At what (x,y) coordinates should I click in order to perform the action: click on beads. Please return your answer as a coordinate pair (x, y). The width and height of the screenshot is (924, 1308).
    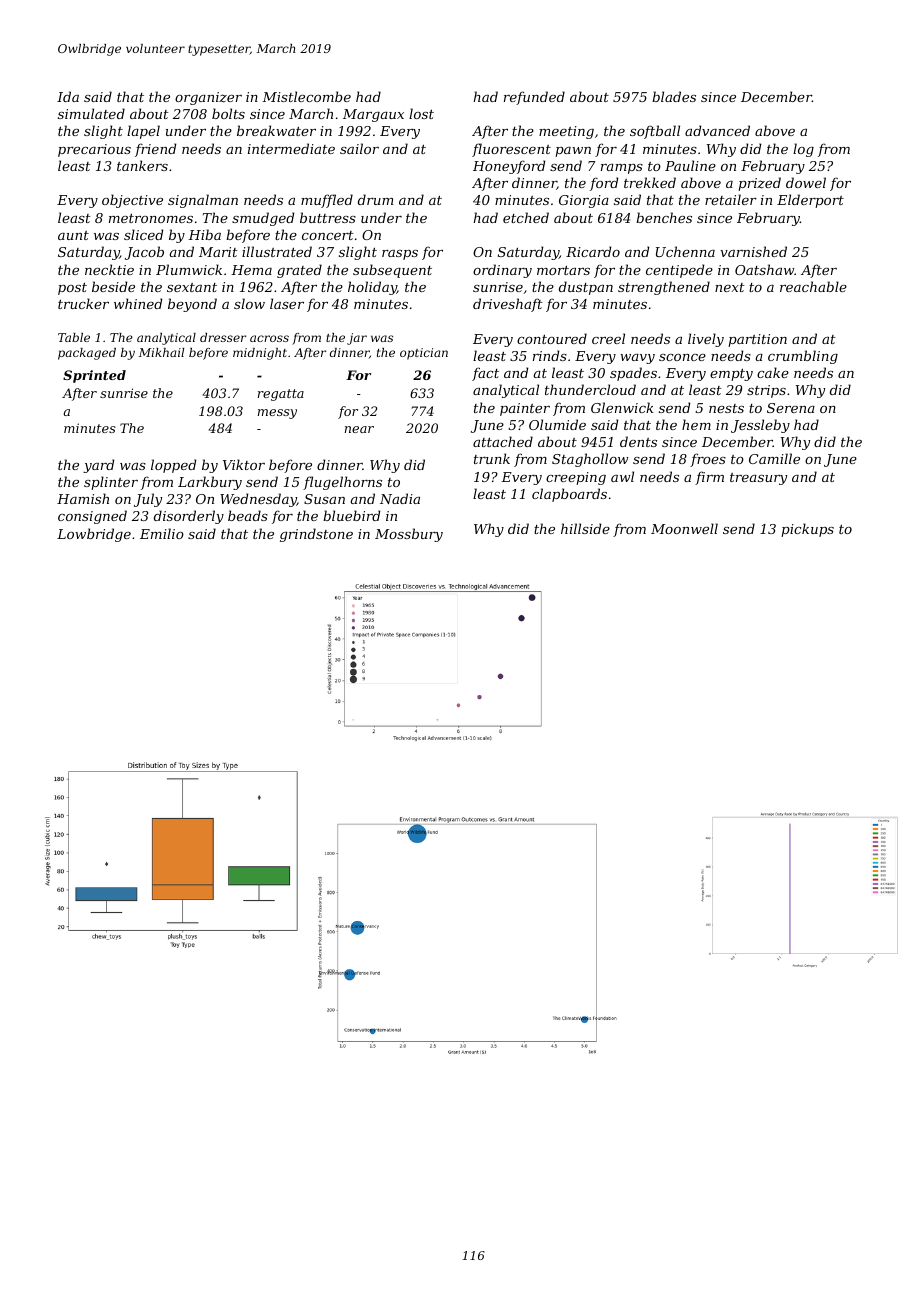
    Looking at the image, I should click on (248, 515).
